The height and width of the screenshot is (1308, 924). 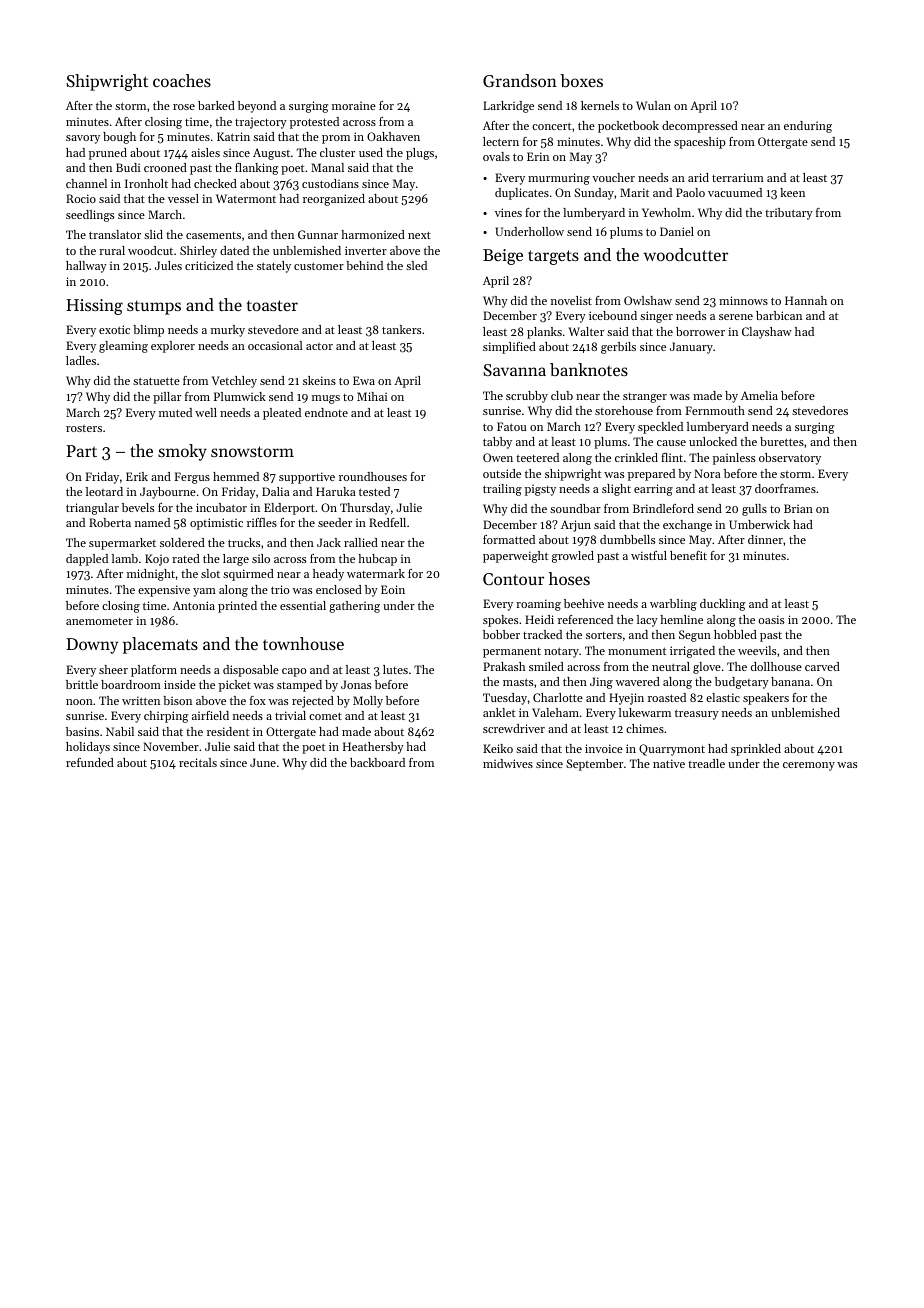 What do you see at coordinates (282, 414) in the screenshot?
I see `pleated` at bounding box center [282, 414].
